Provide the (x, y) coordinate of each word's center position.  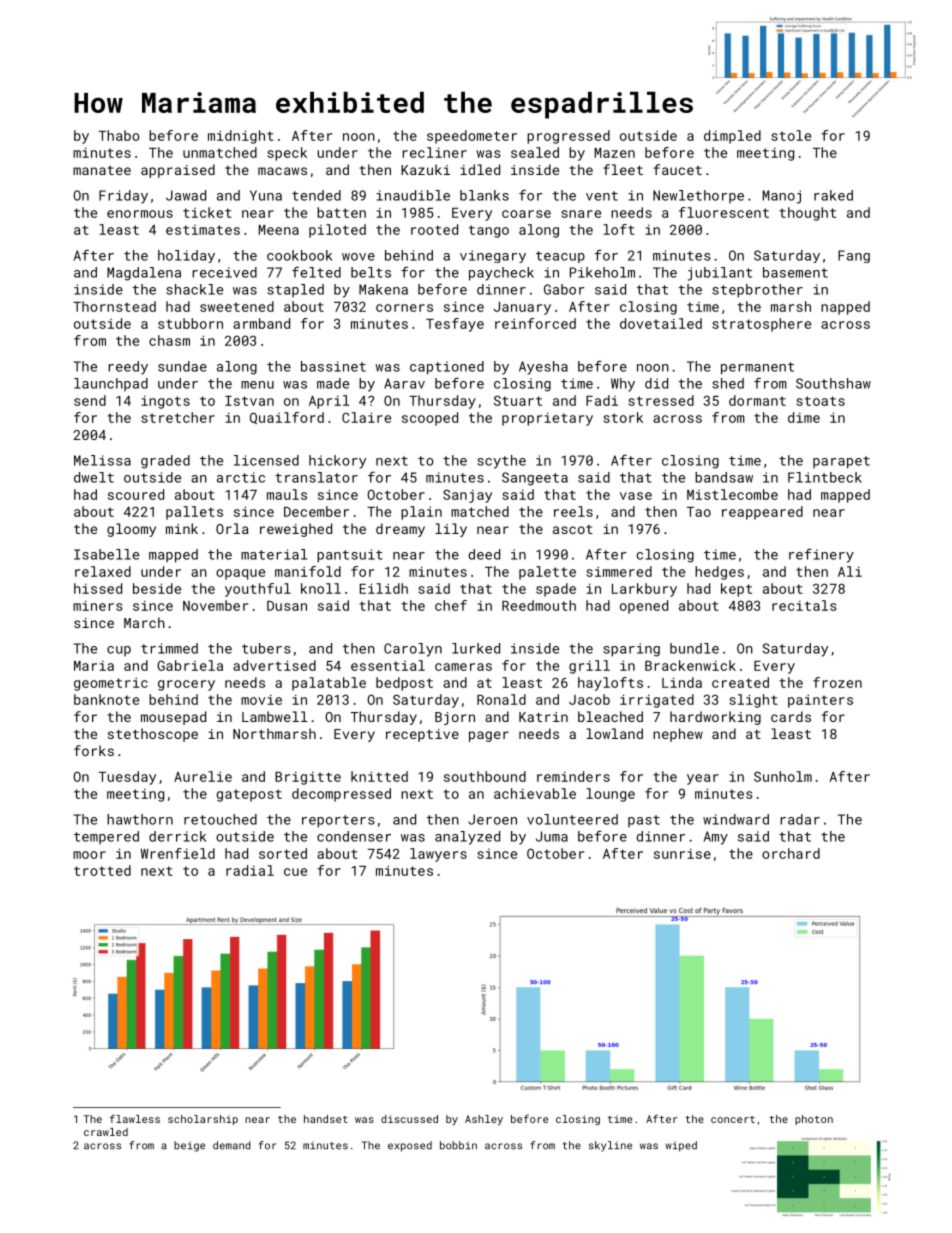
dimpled (732, 137)
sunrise (682, 854)
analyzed (467, 838)
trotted (102, 870)
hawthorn (140, 819)
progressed (568, 137)
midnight (241, 137)
